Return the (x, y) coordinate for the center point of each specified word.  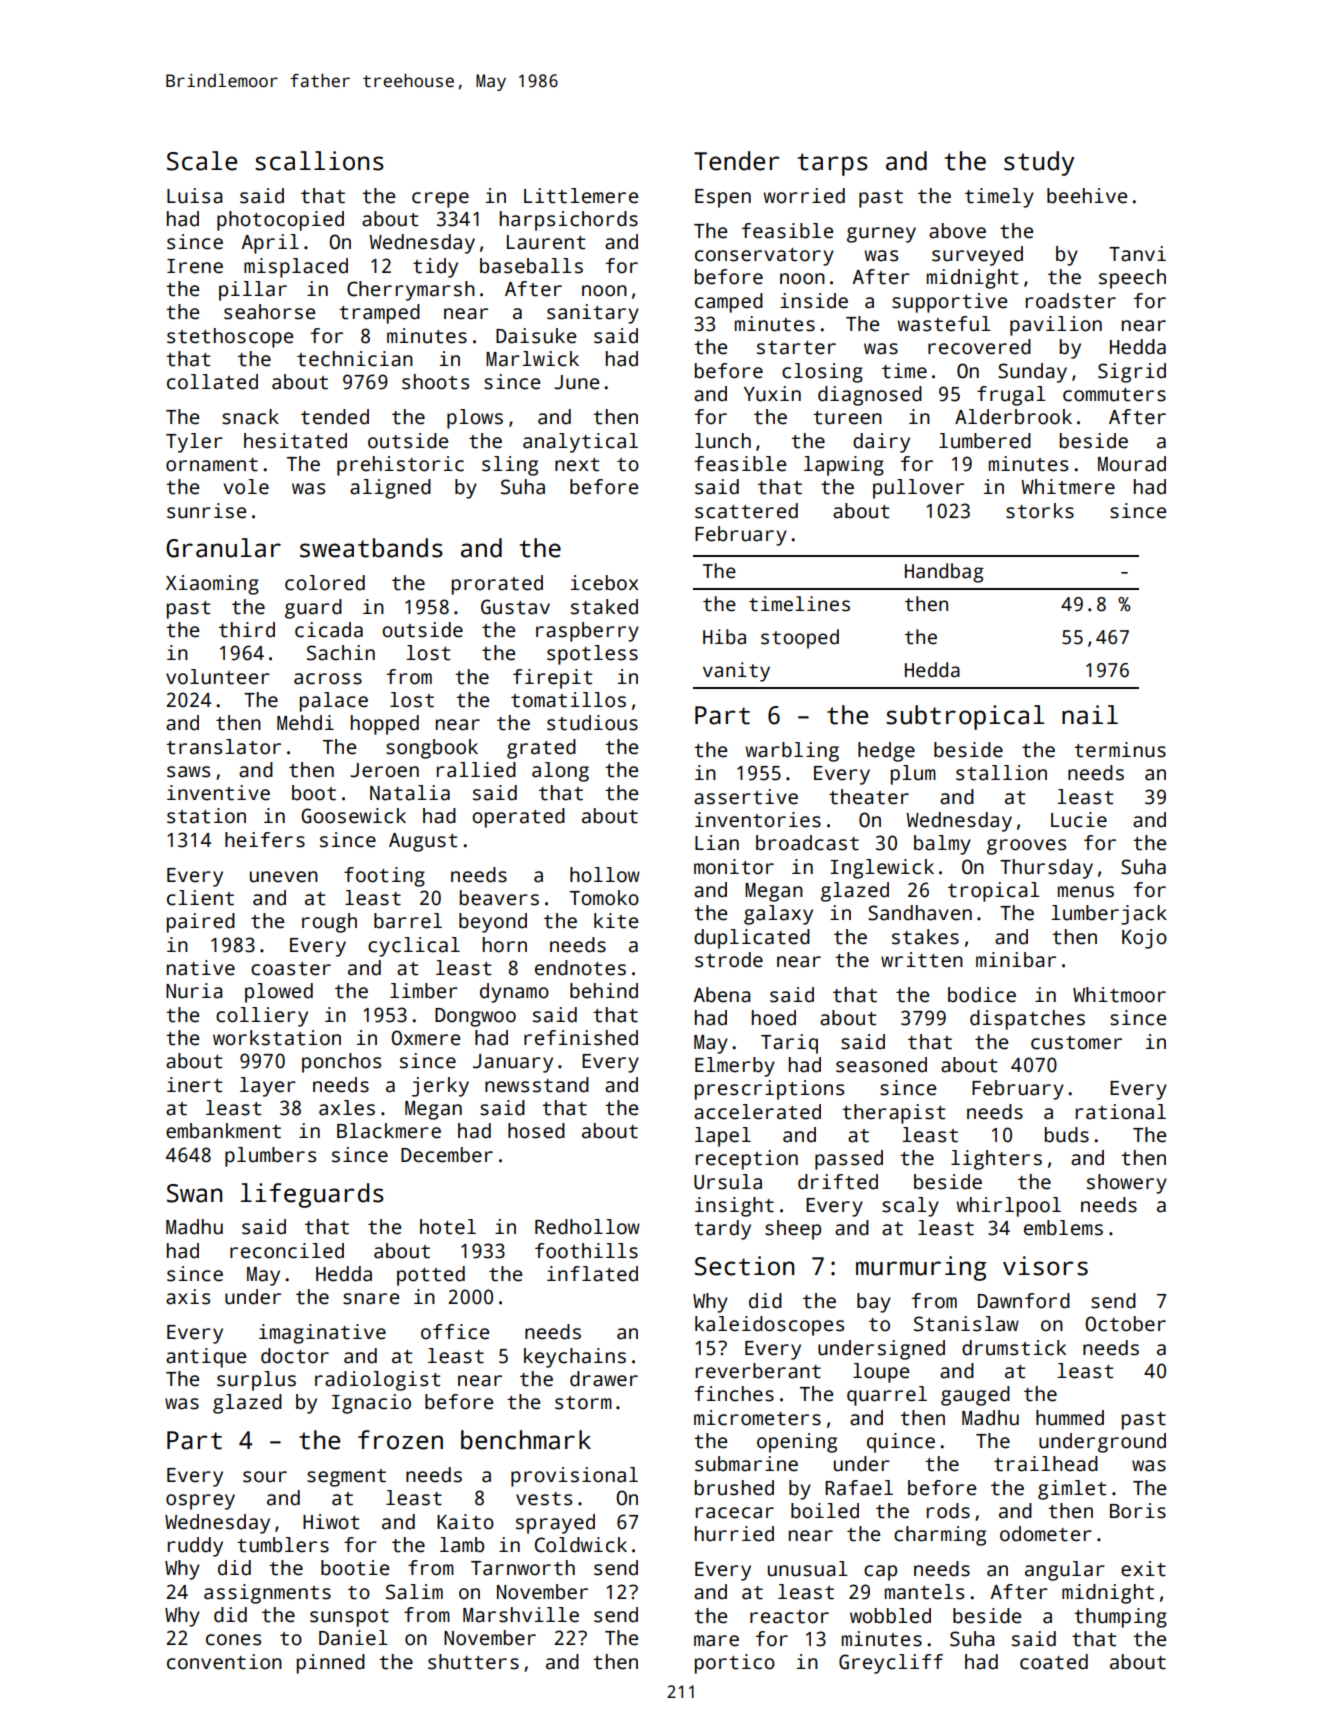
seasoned (881, 1065)
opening (797, 1443)
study (1039, 163)
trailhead (1046, 1464)
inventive (218, 793)
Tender (737, 161)
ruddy (195, 1547)
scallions (319, 161)
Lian (717, 843)
